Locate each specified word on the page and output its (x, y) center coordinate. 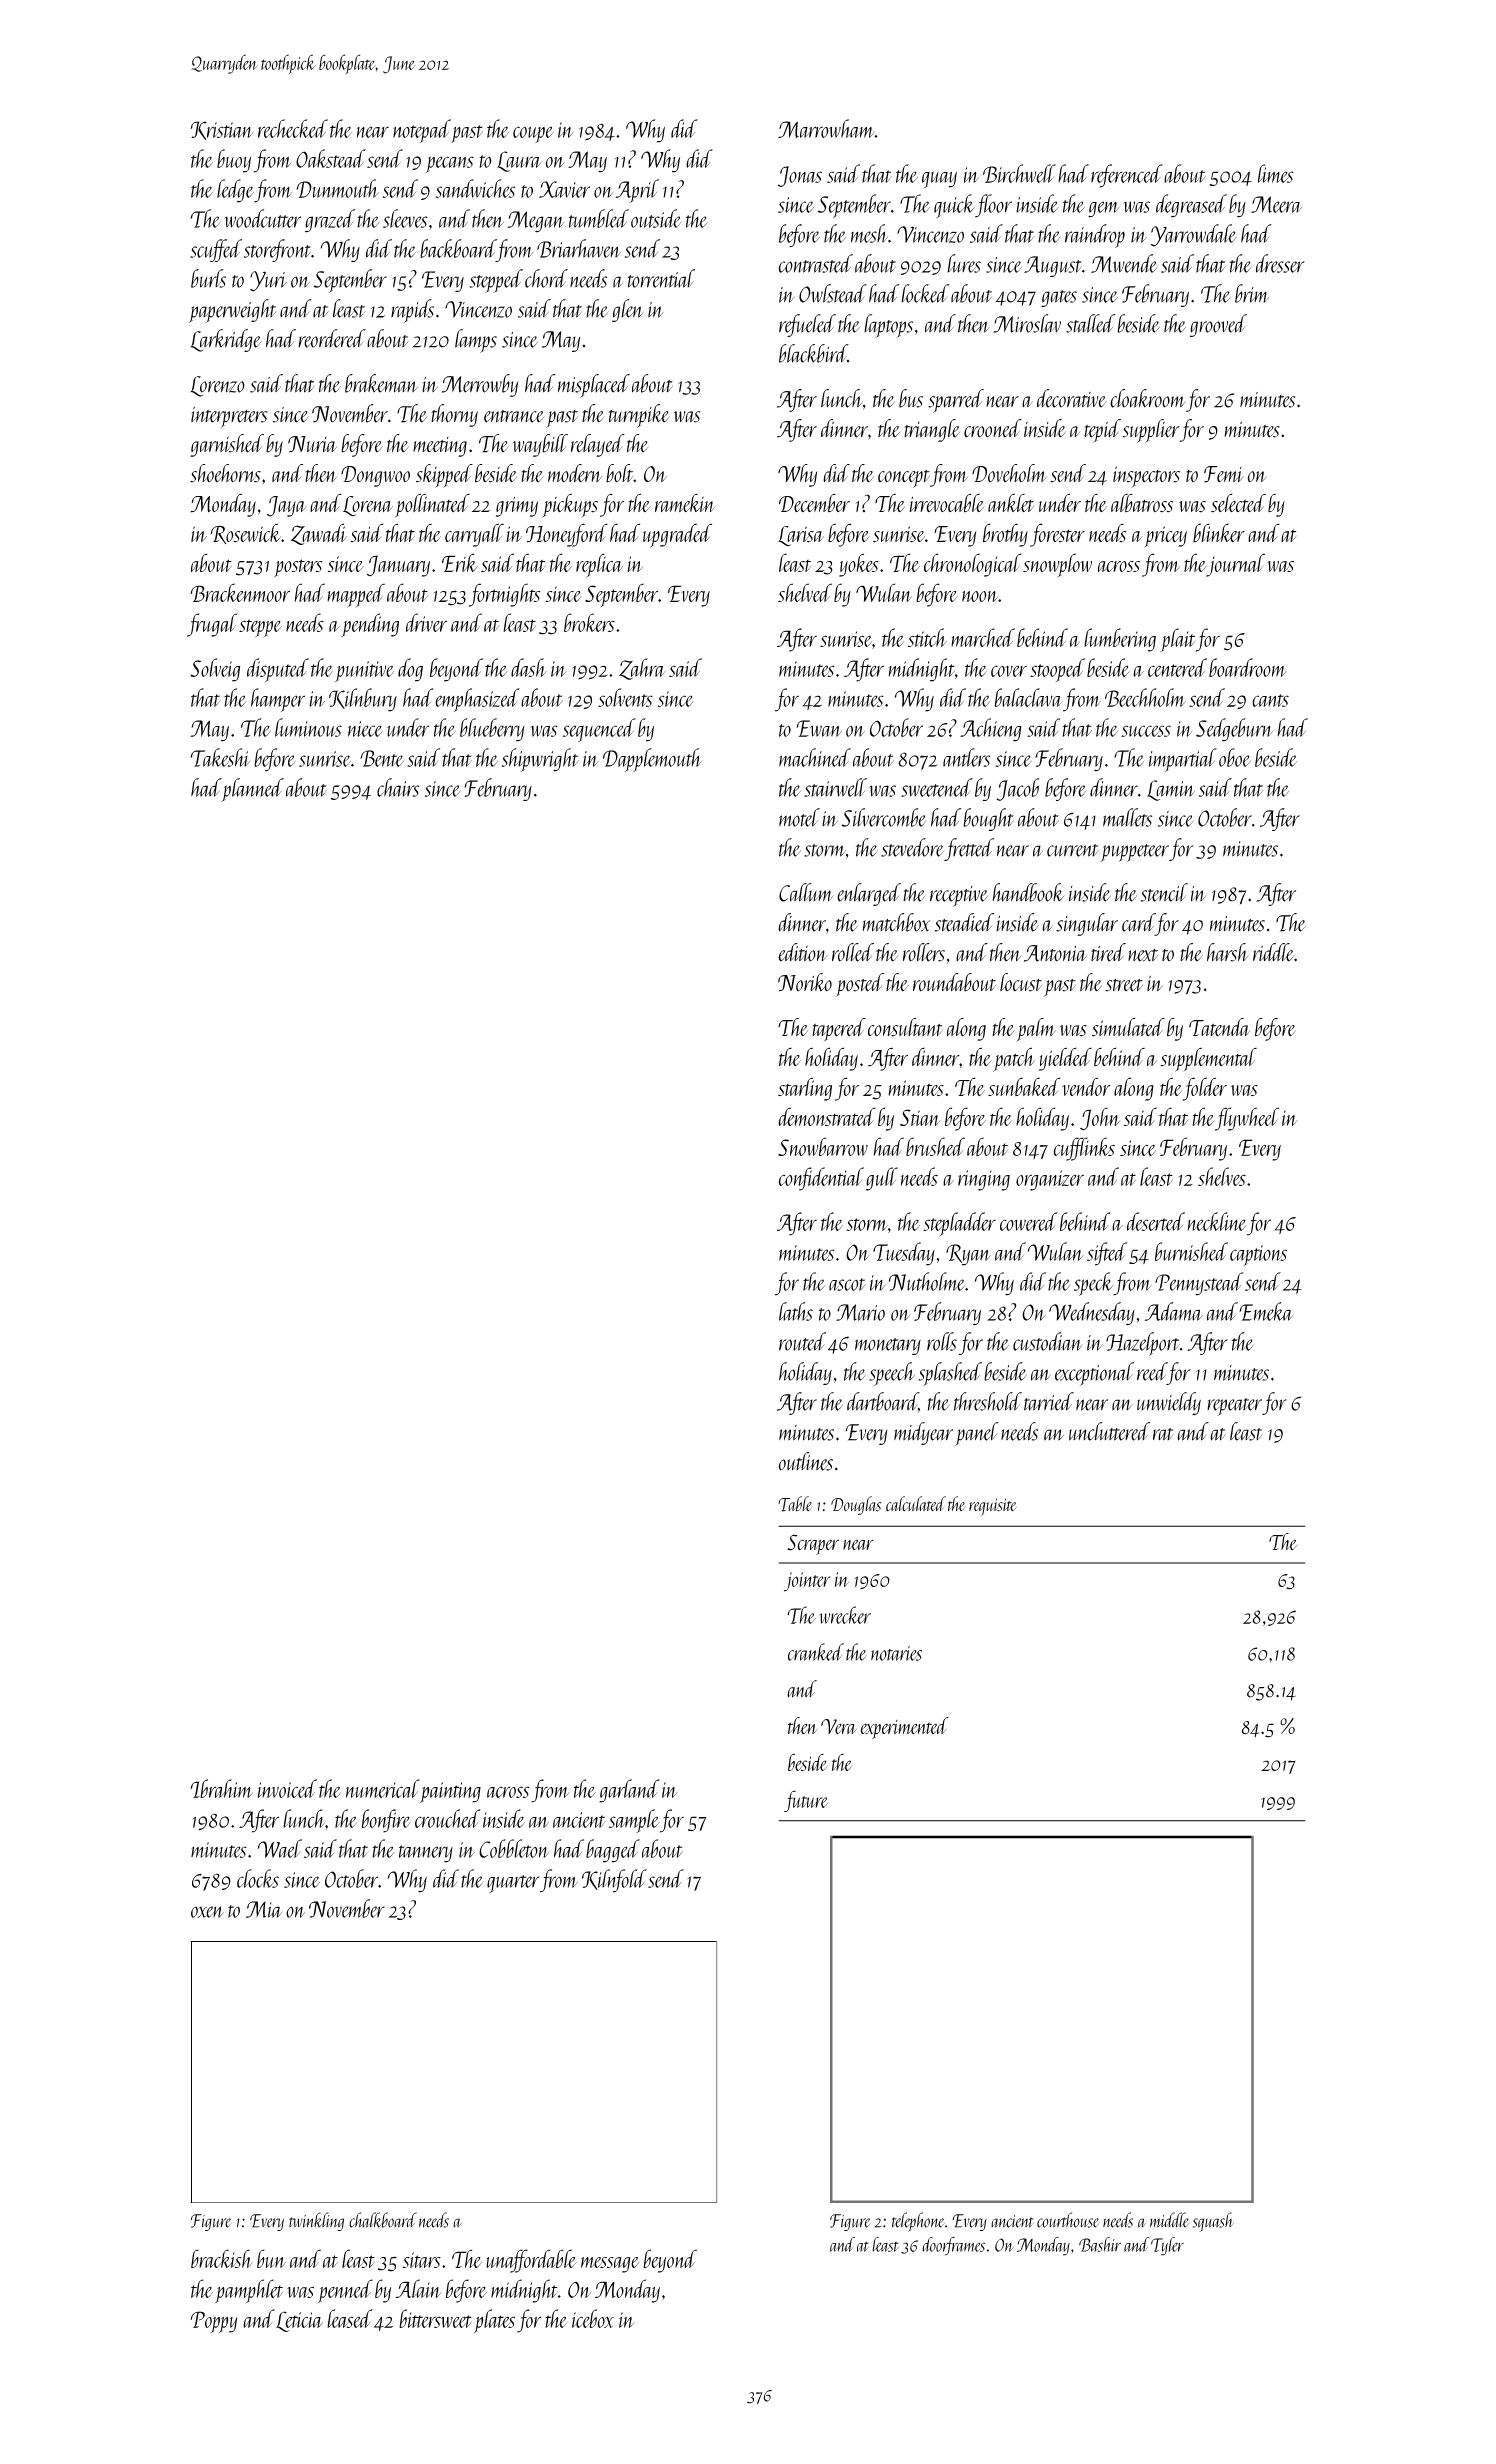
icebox (593, 2318)
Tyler (1167, 2246)
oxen (207, 1912)
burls (208, 278)
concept (904, 479)
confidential (821, 1179)
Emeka (1266, 1311)
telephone (918, 2222)
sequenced (599, 730)
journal (1235, 565)
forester (1057, 535)
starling (805, 1089)
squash (1213, 2222)
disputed (278, 670)
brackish (222, 2258)
